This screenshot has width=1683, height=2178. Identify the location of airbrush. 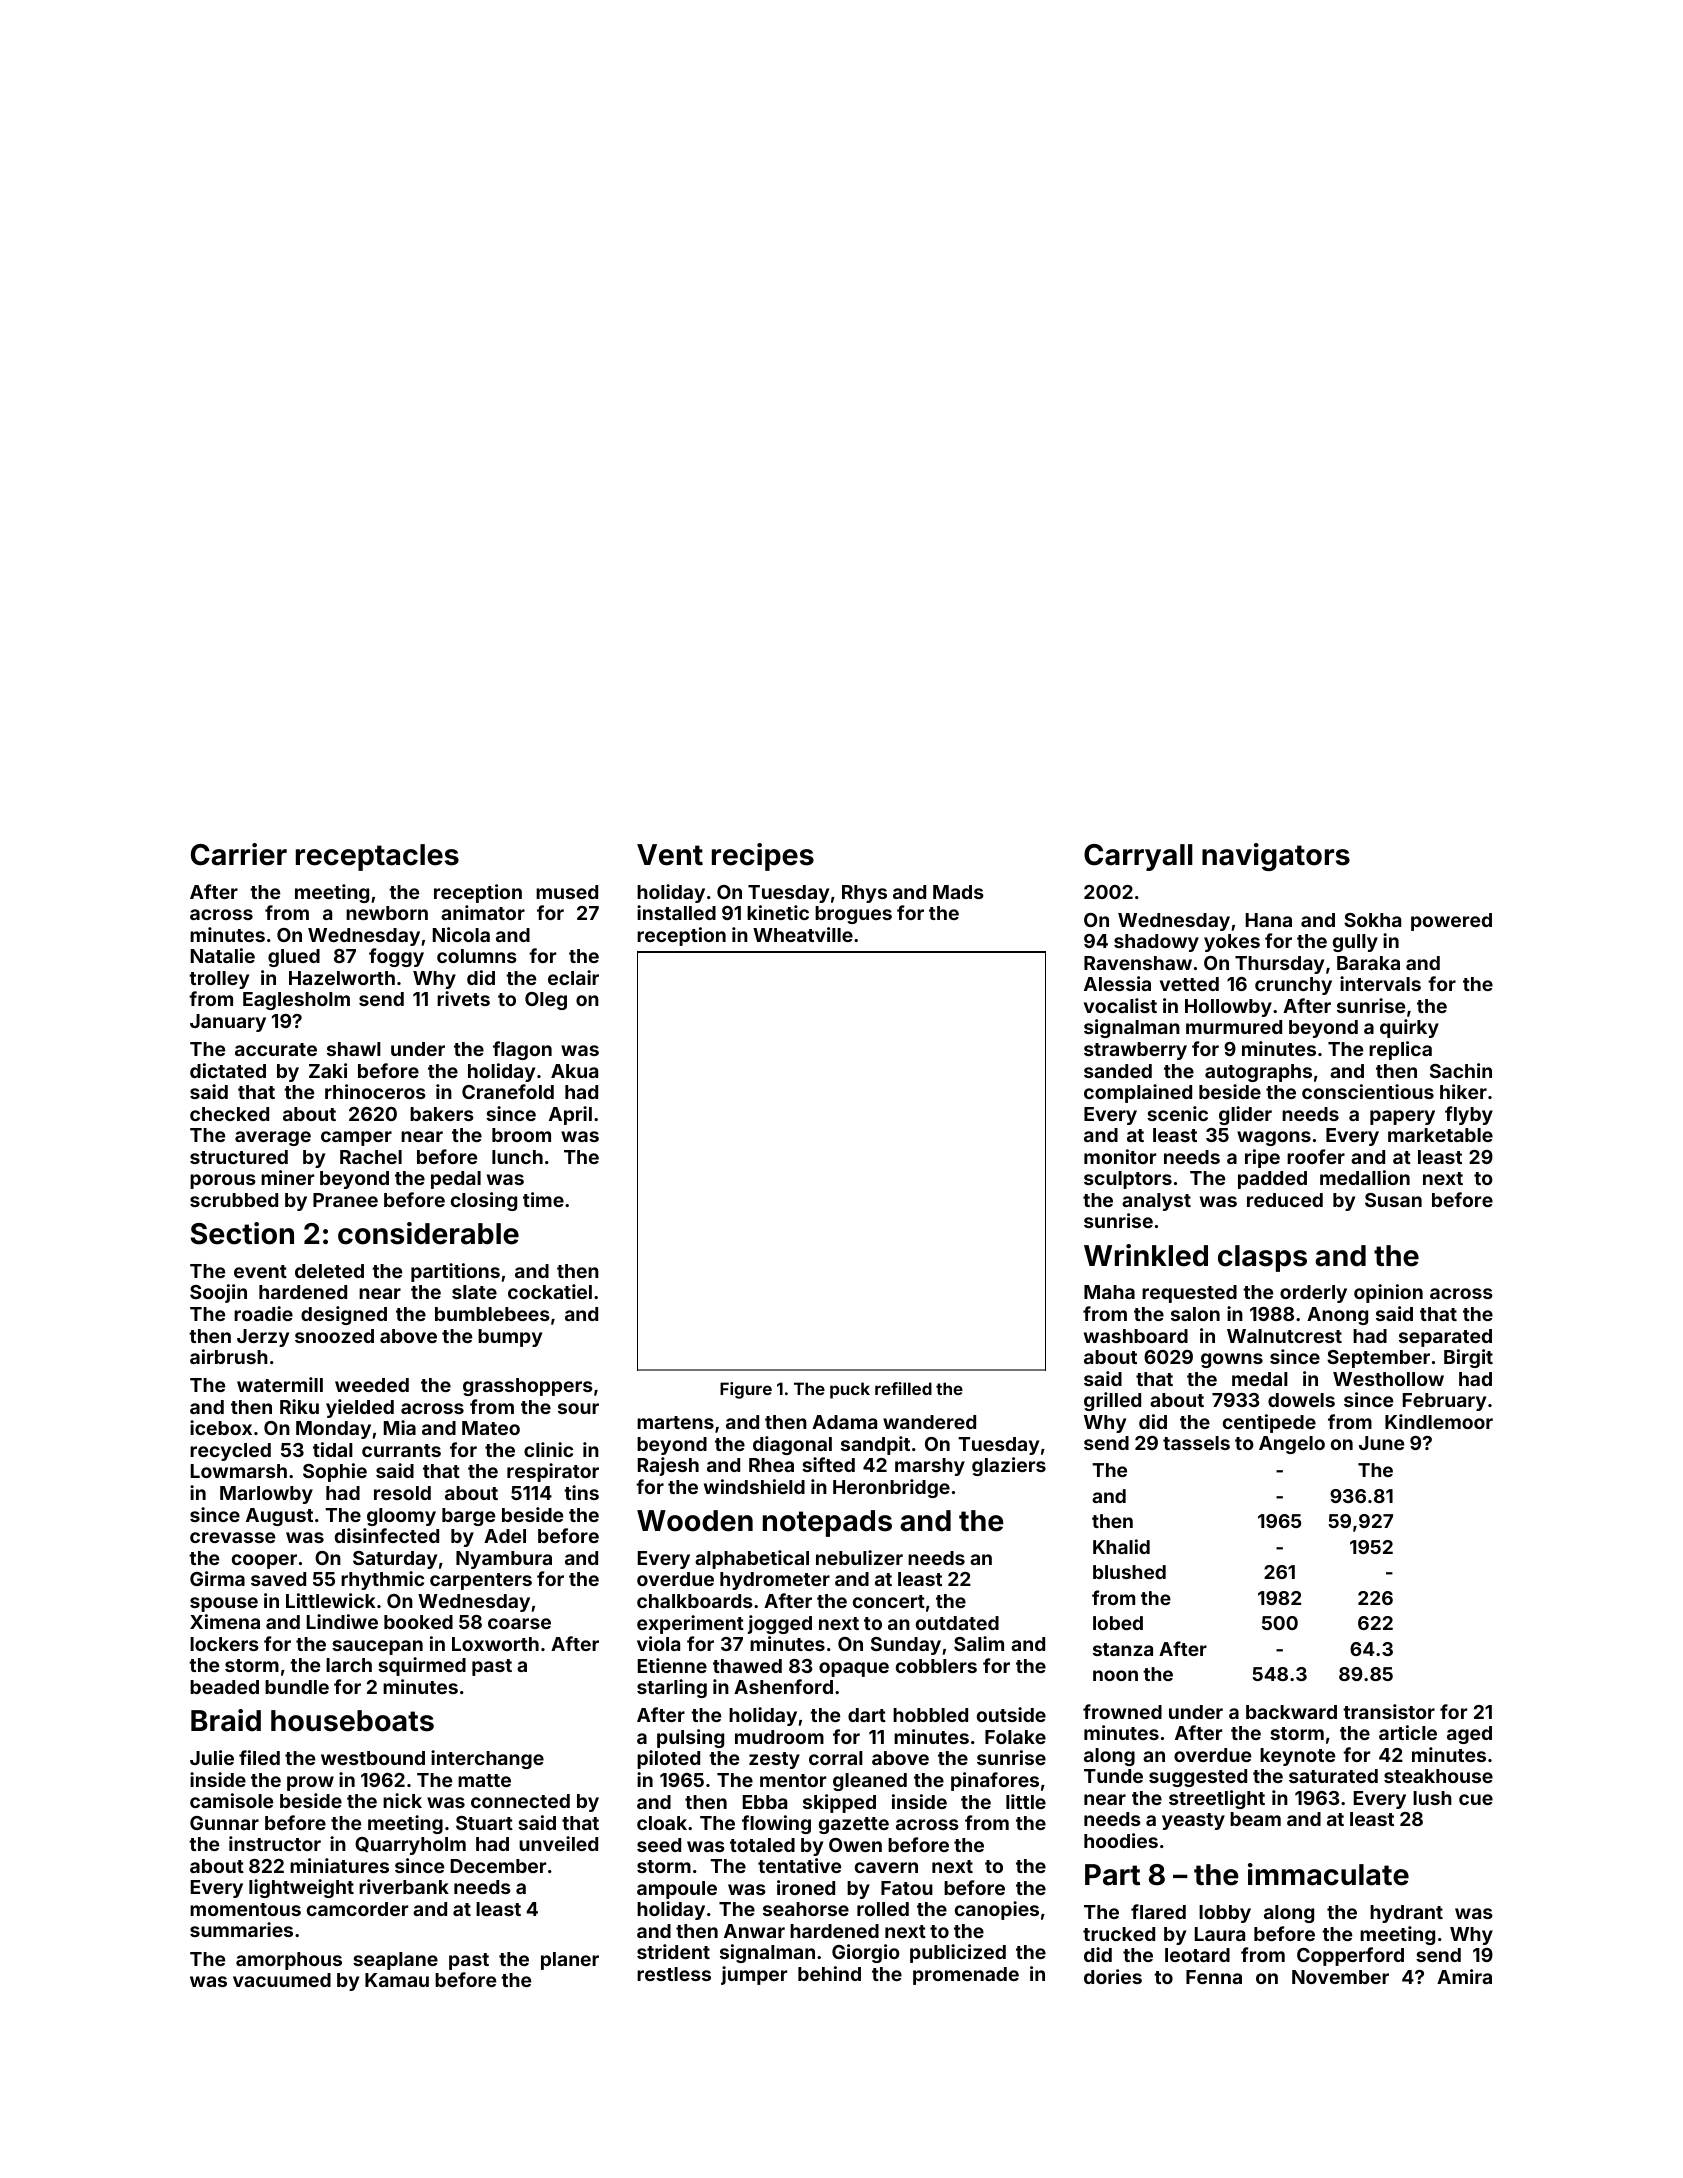
(229, 1356).
